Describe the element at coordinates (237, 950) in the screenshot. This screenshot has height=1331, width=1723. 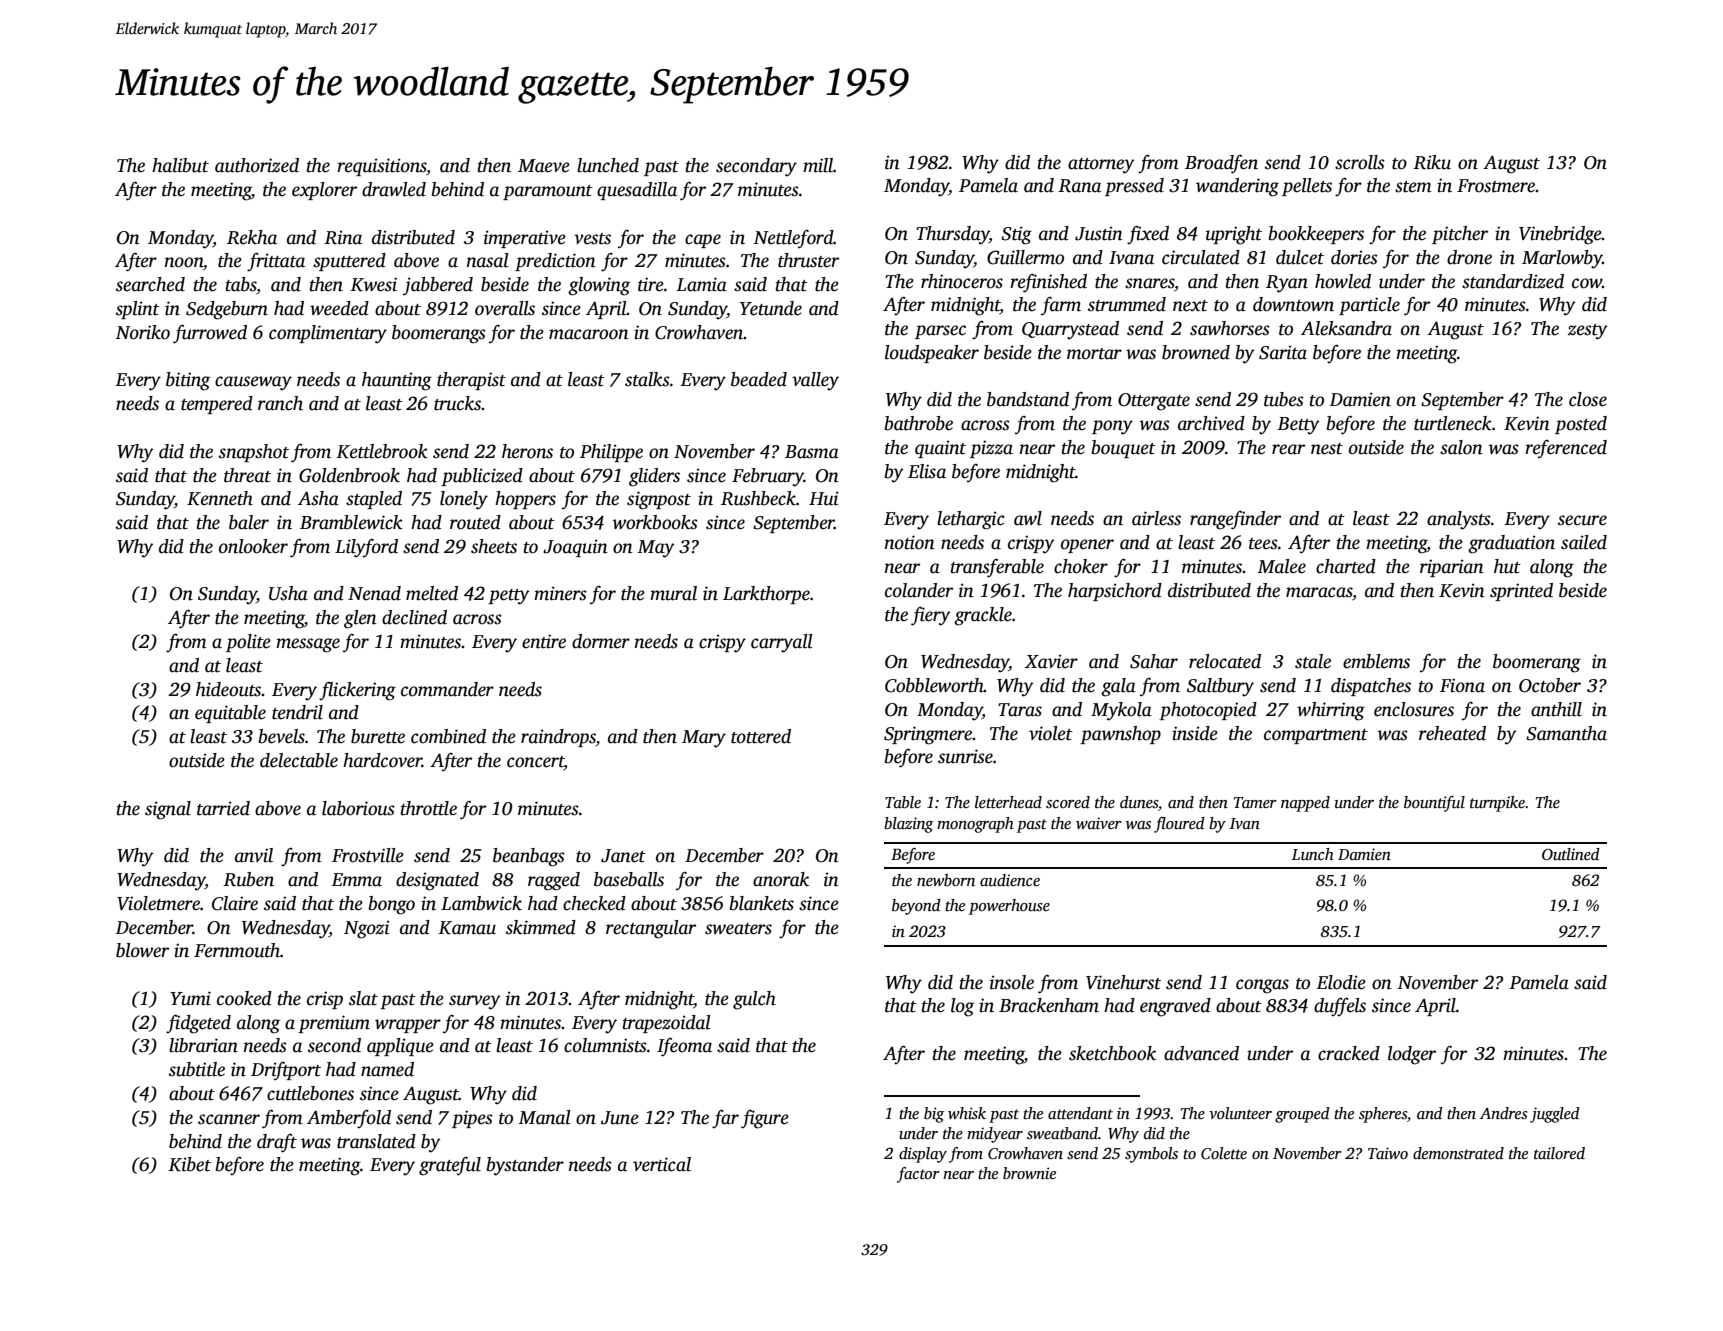
I see `Fernmouth` at that location.
